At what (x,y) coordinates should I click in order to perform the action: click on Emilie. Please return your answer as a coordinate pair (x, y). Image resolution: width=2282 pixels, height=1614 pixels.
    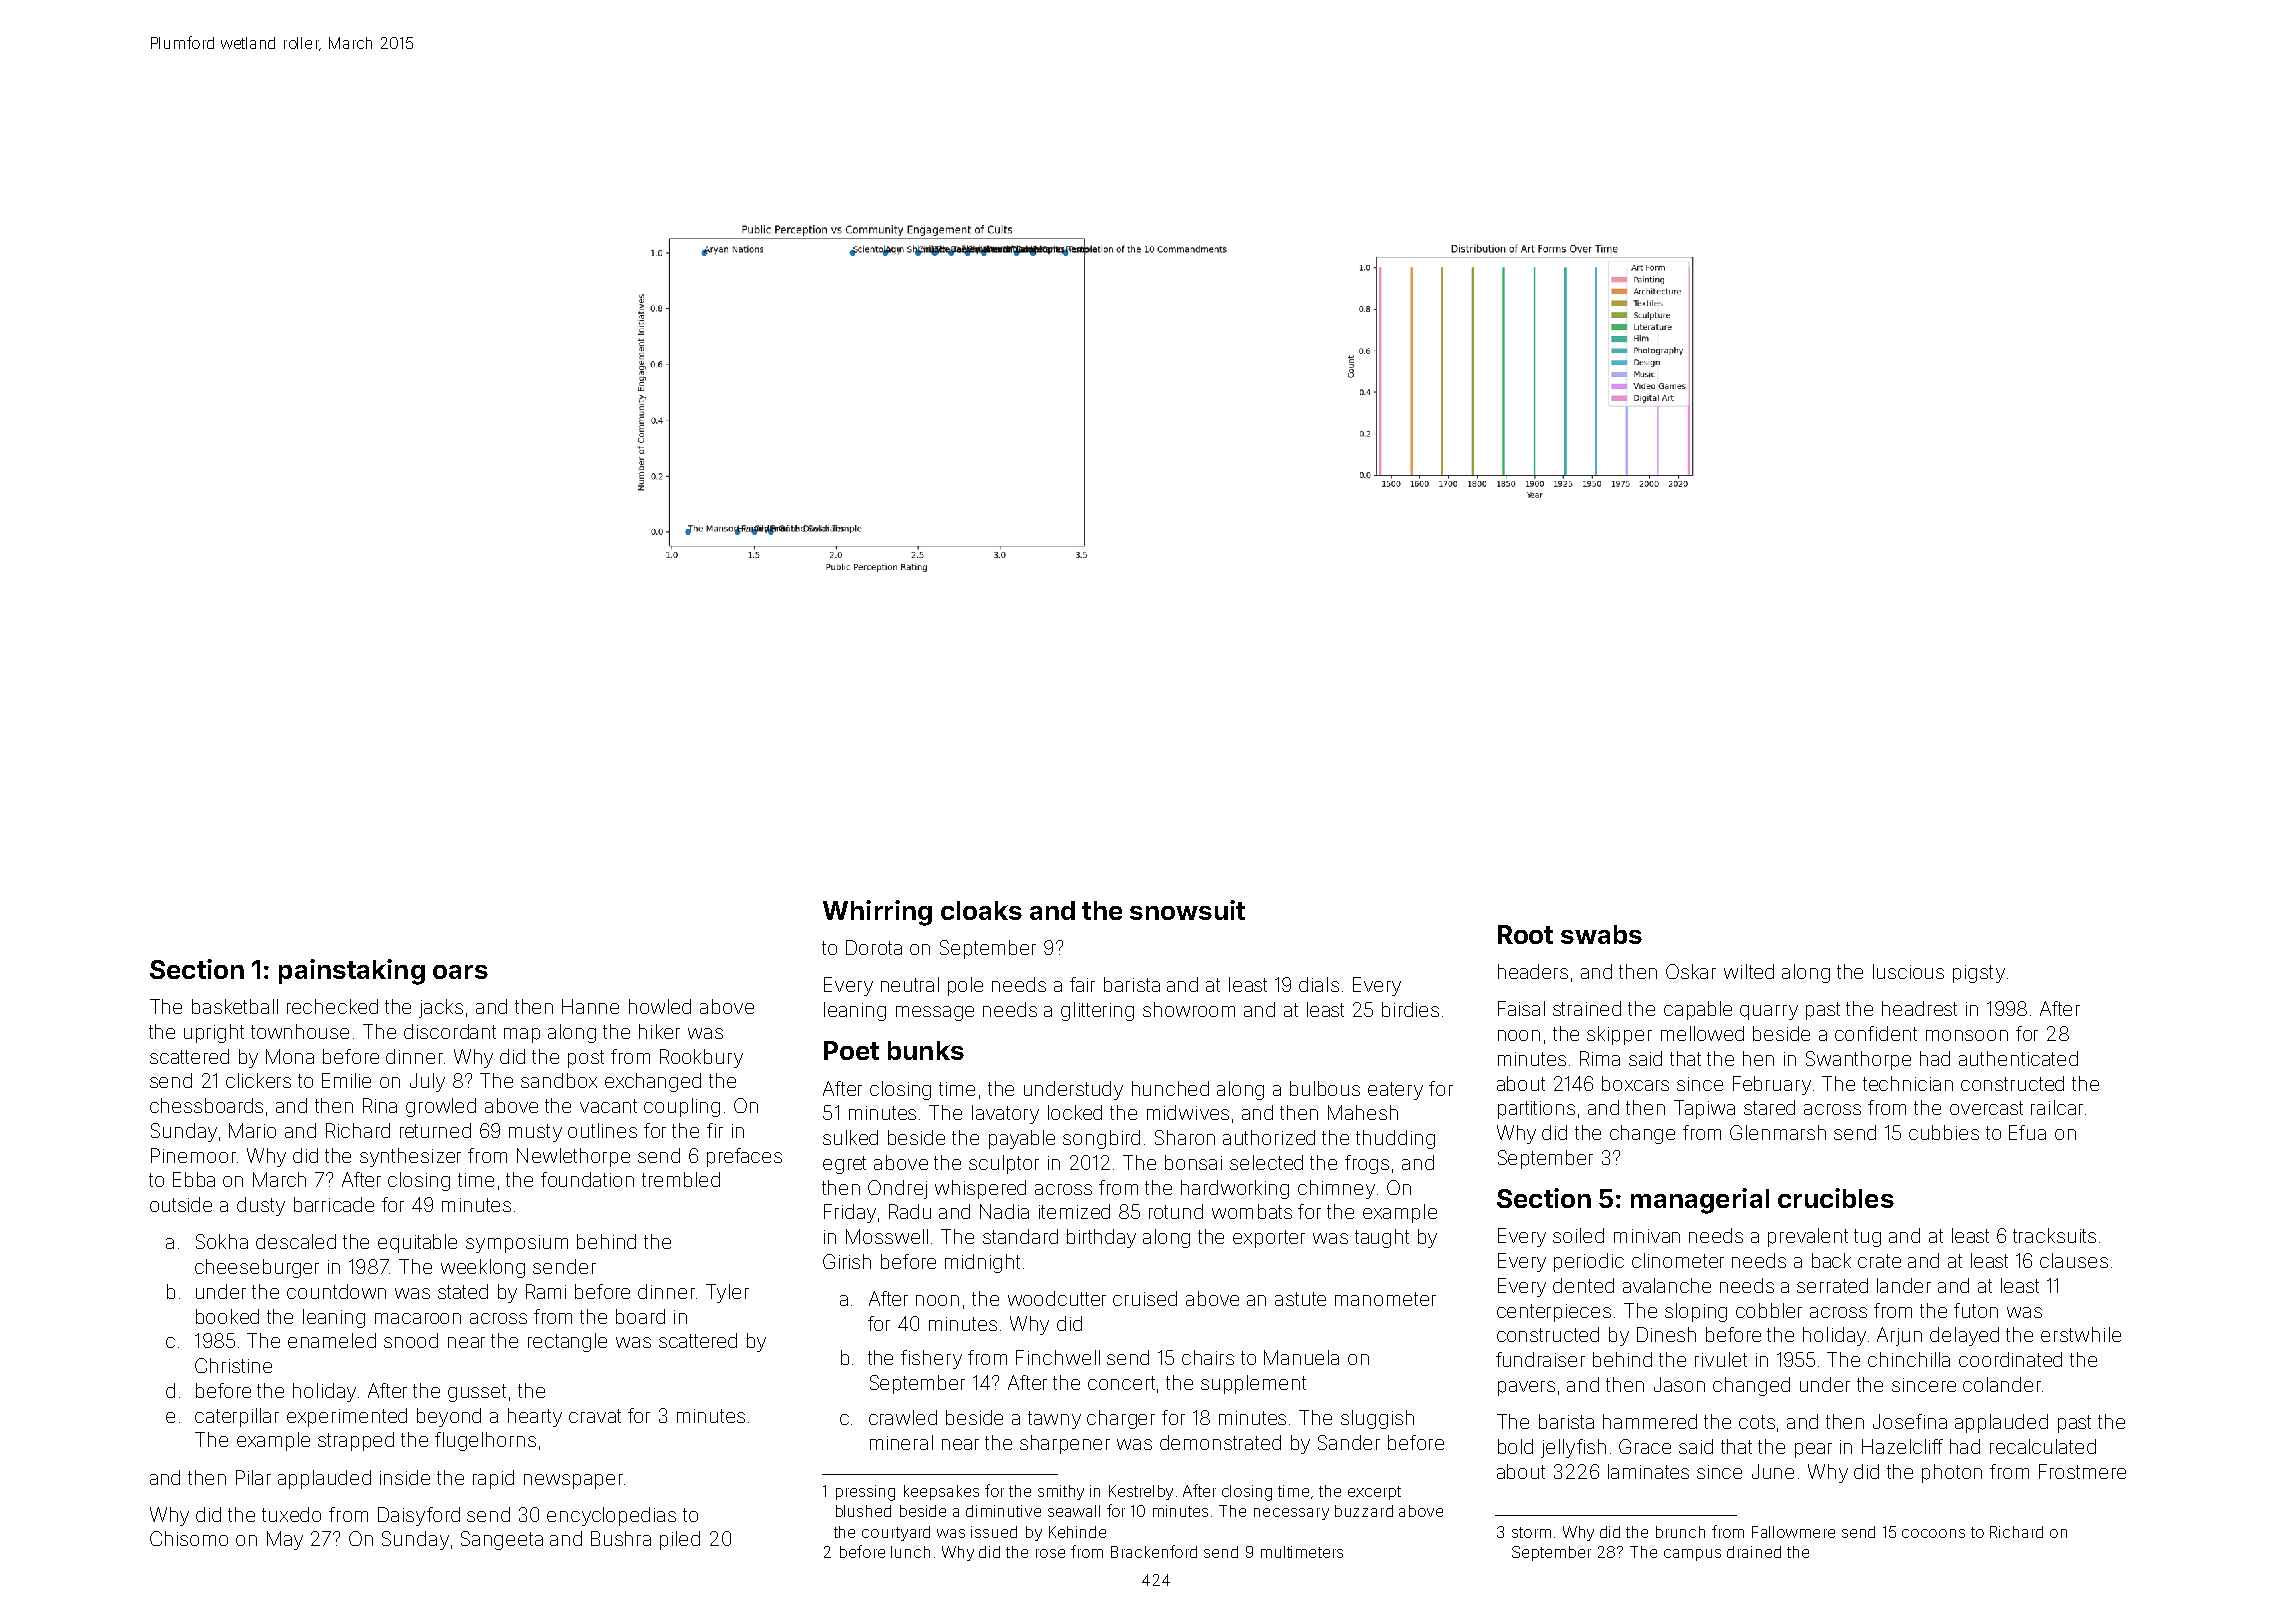
    Looking at the image, I should click on (346, 1080).
